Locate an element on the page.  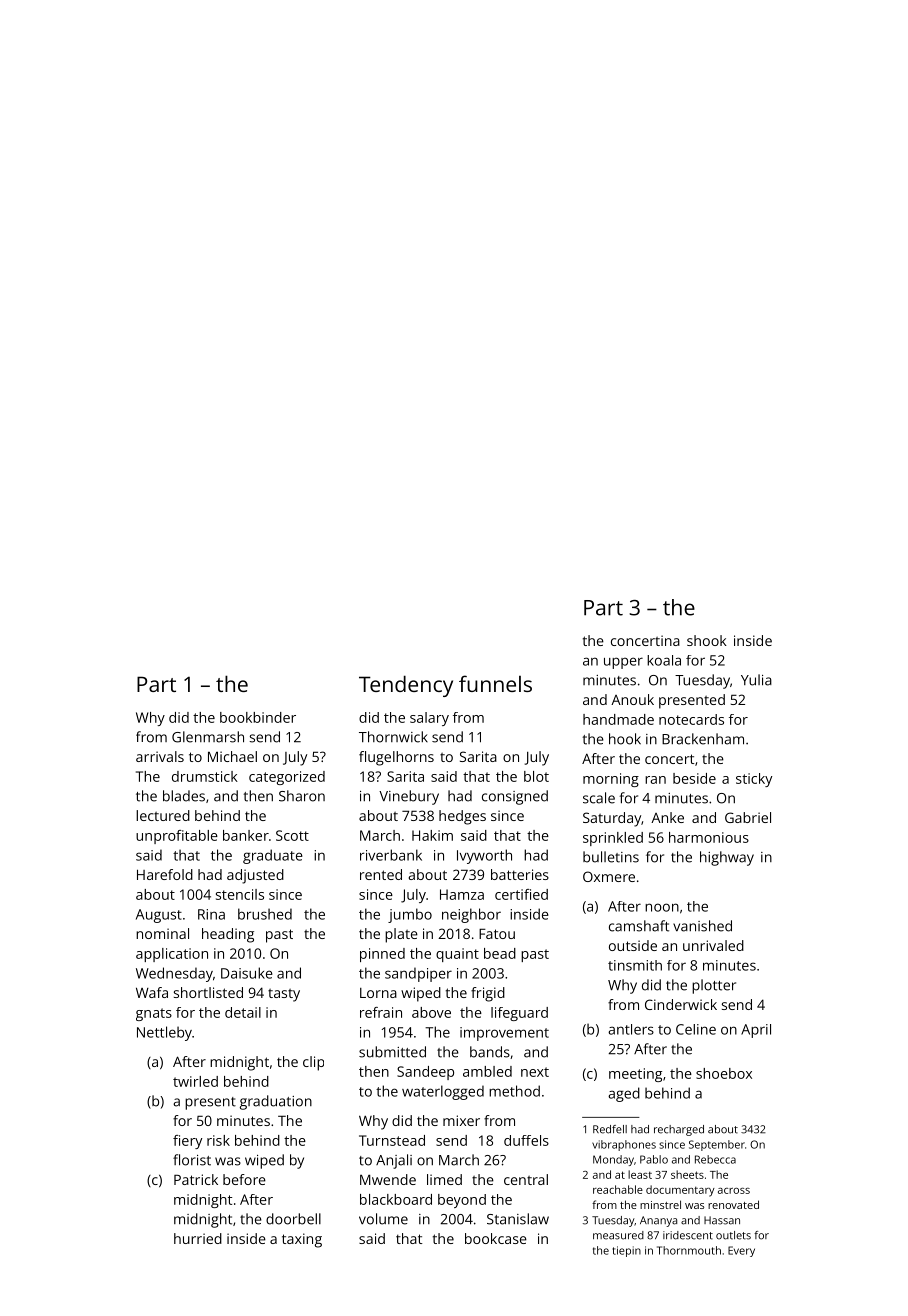
volume is located at coordinates (383, 1219).
